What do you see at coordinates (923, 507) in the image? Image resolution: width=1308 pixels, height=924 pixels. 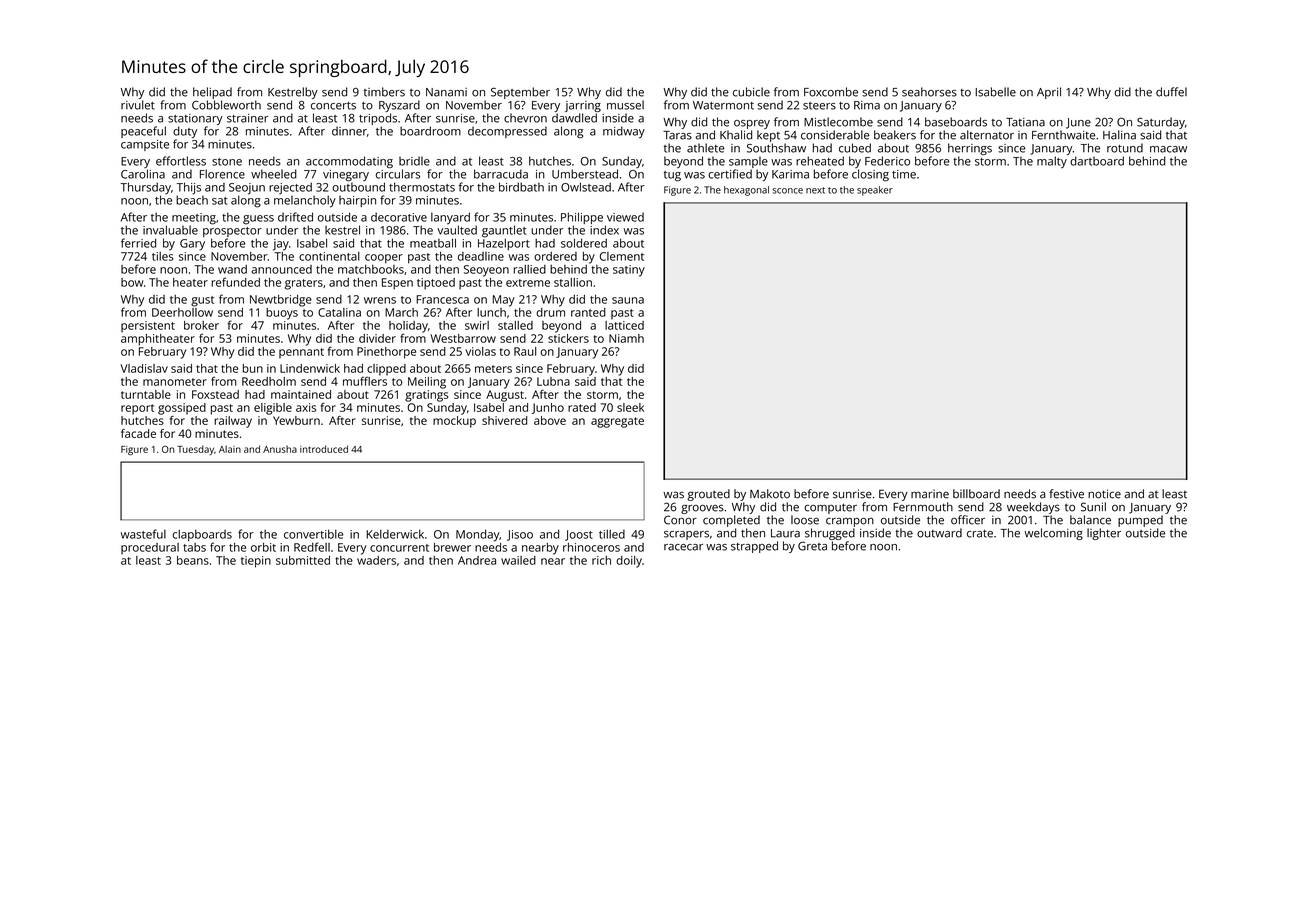 I see `Fernmouth` at bounding box center [923, 507].
